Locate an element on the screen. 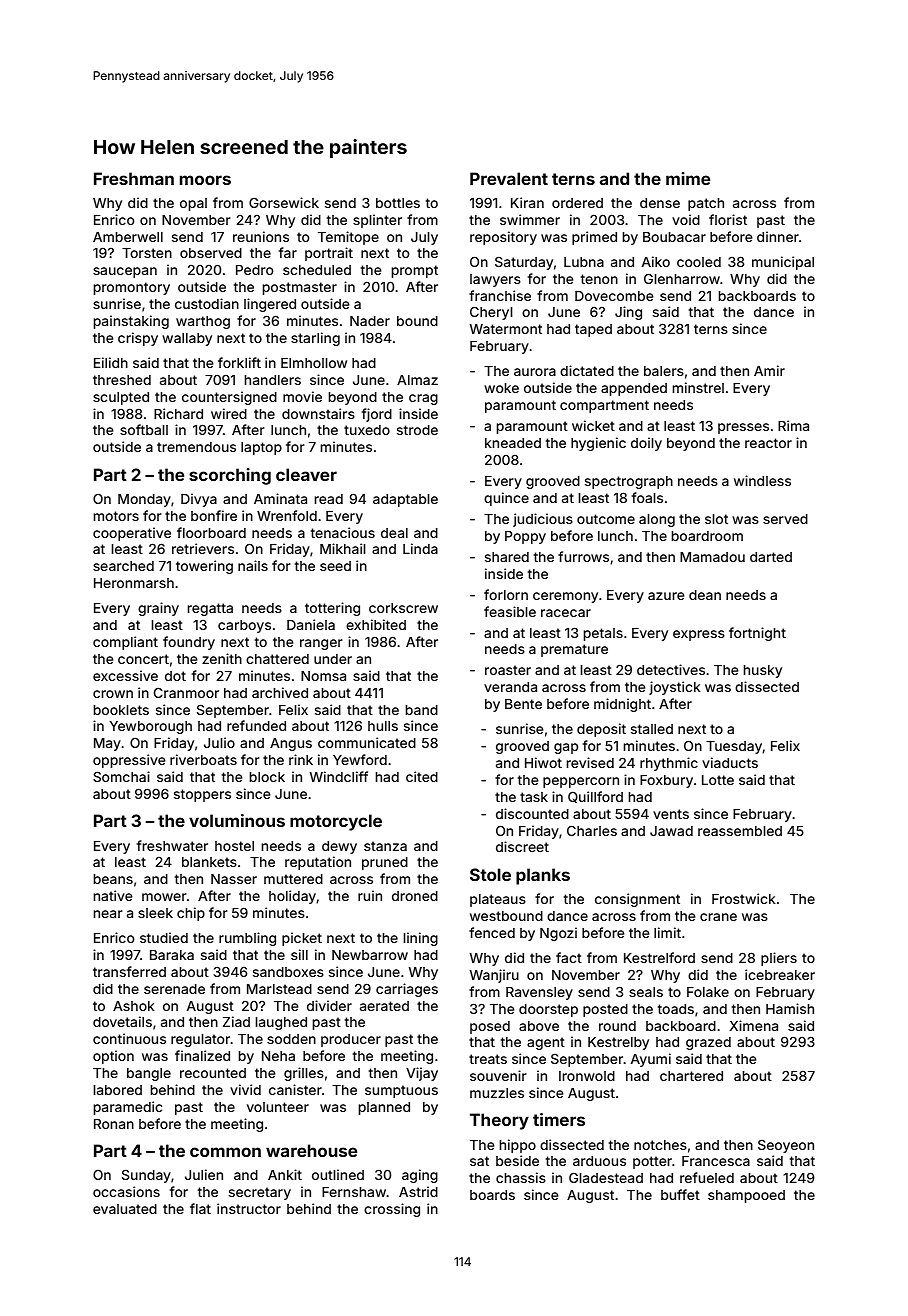 This screenshot has width=908, height=1316. planks is located at coordinates (543, 876).
